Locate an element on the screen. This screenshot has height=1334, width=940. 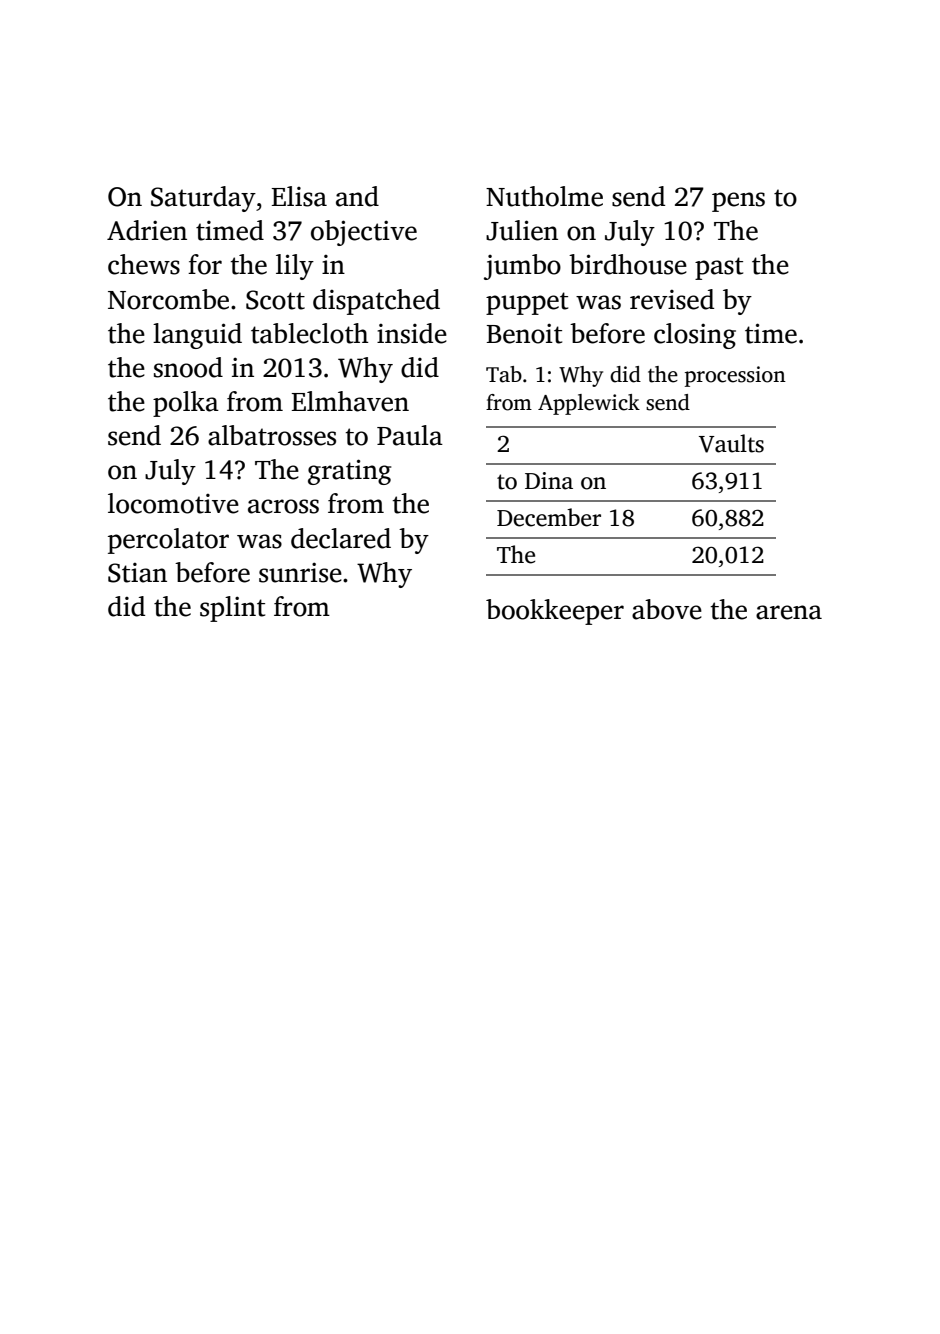
pens is located at coordinates (738, 202).
